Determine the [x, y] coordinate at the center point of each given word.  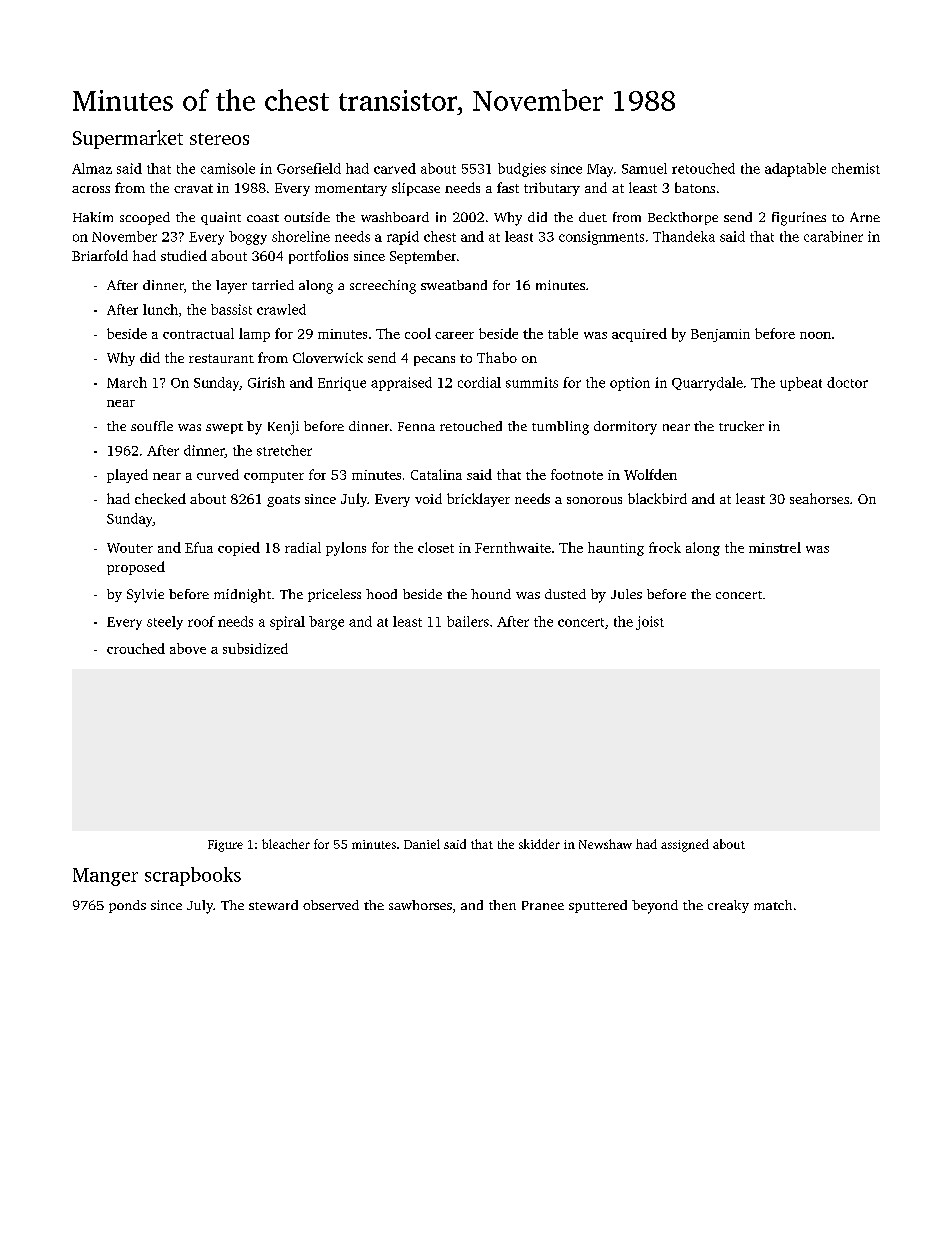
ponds [127, 906]
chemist [856, 168]
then [502, 905]
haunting [616, 549]
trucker [741, 426]
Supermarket [128, 139]
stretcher [284, 450]
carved [395, 168]
